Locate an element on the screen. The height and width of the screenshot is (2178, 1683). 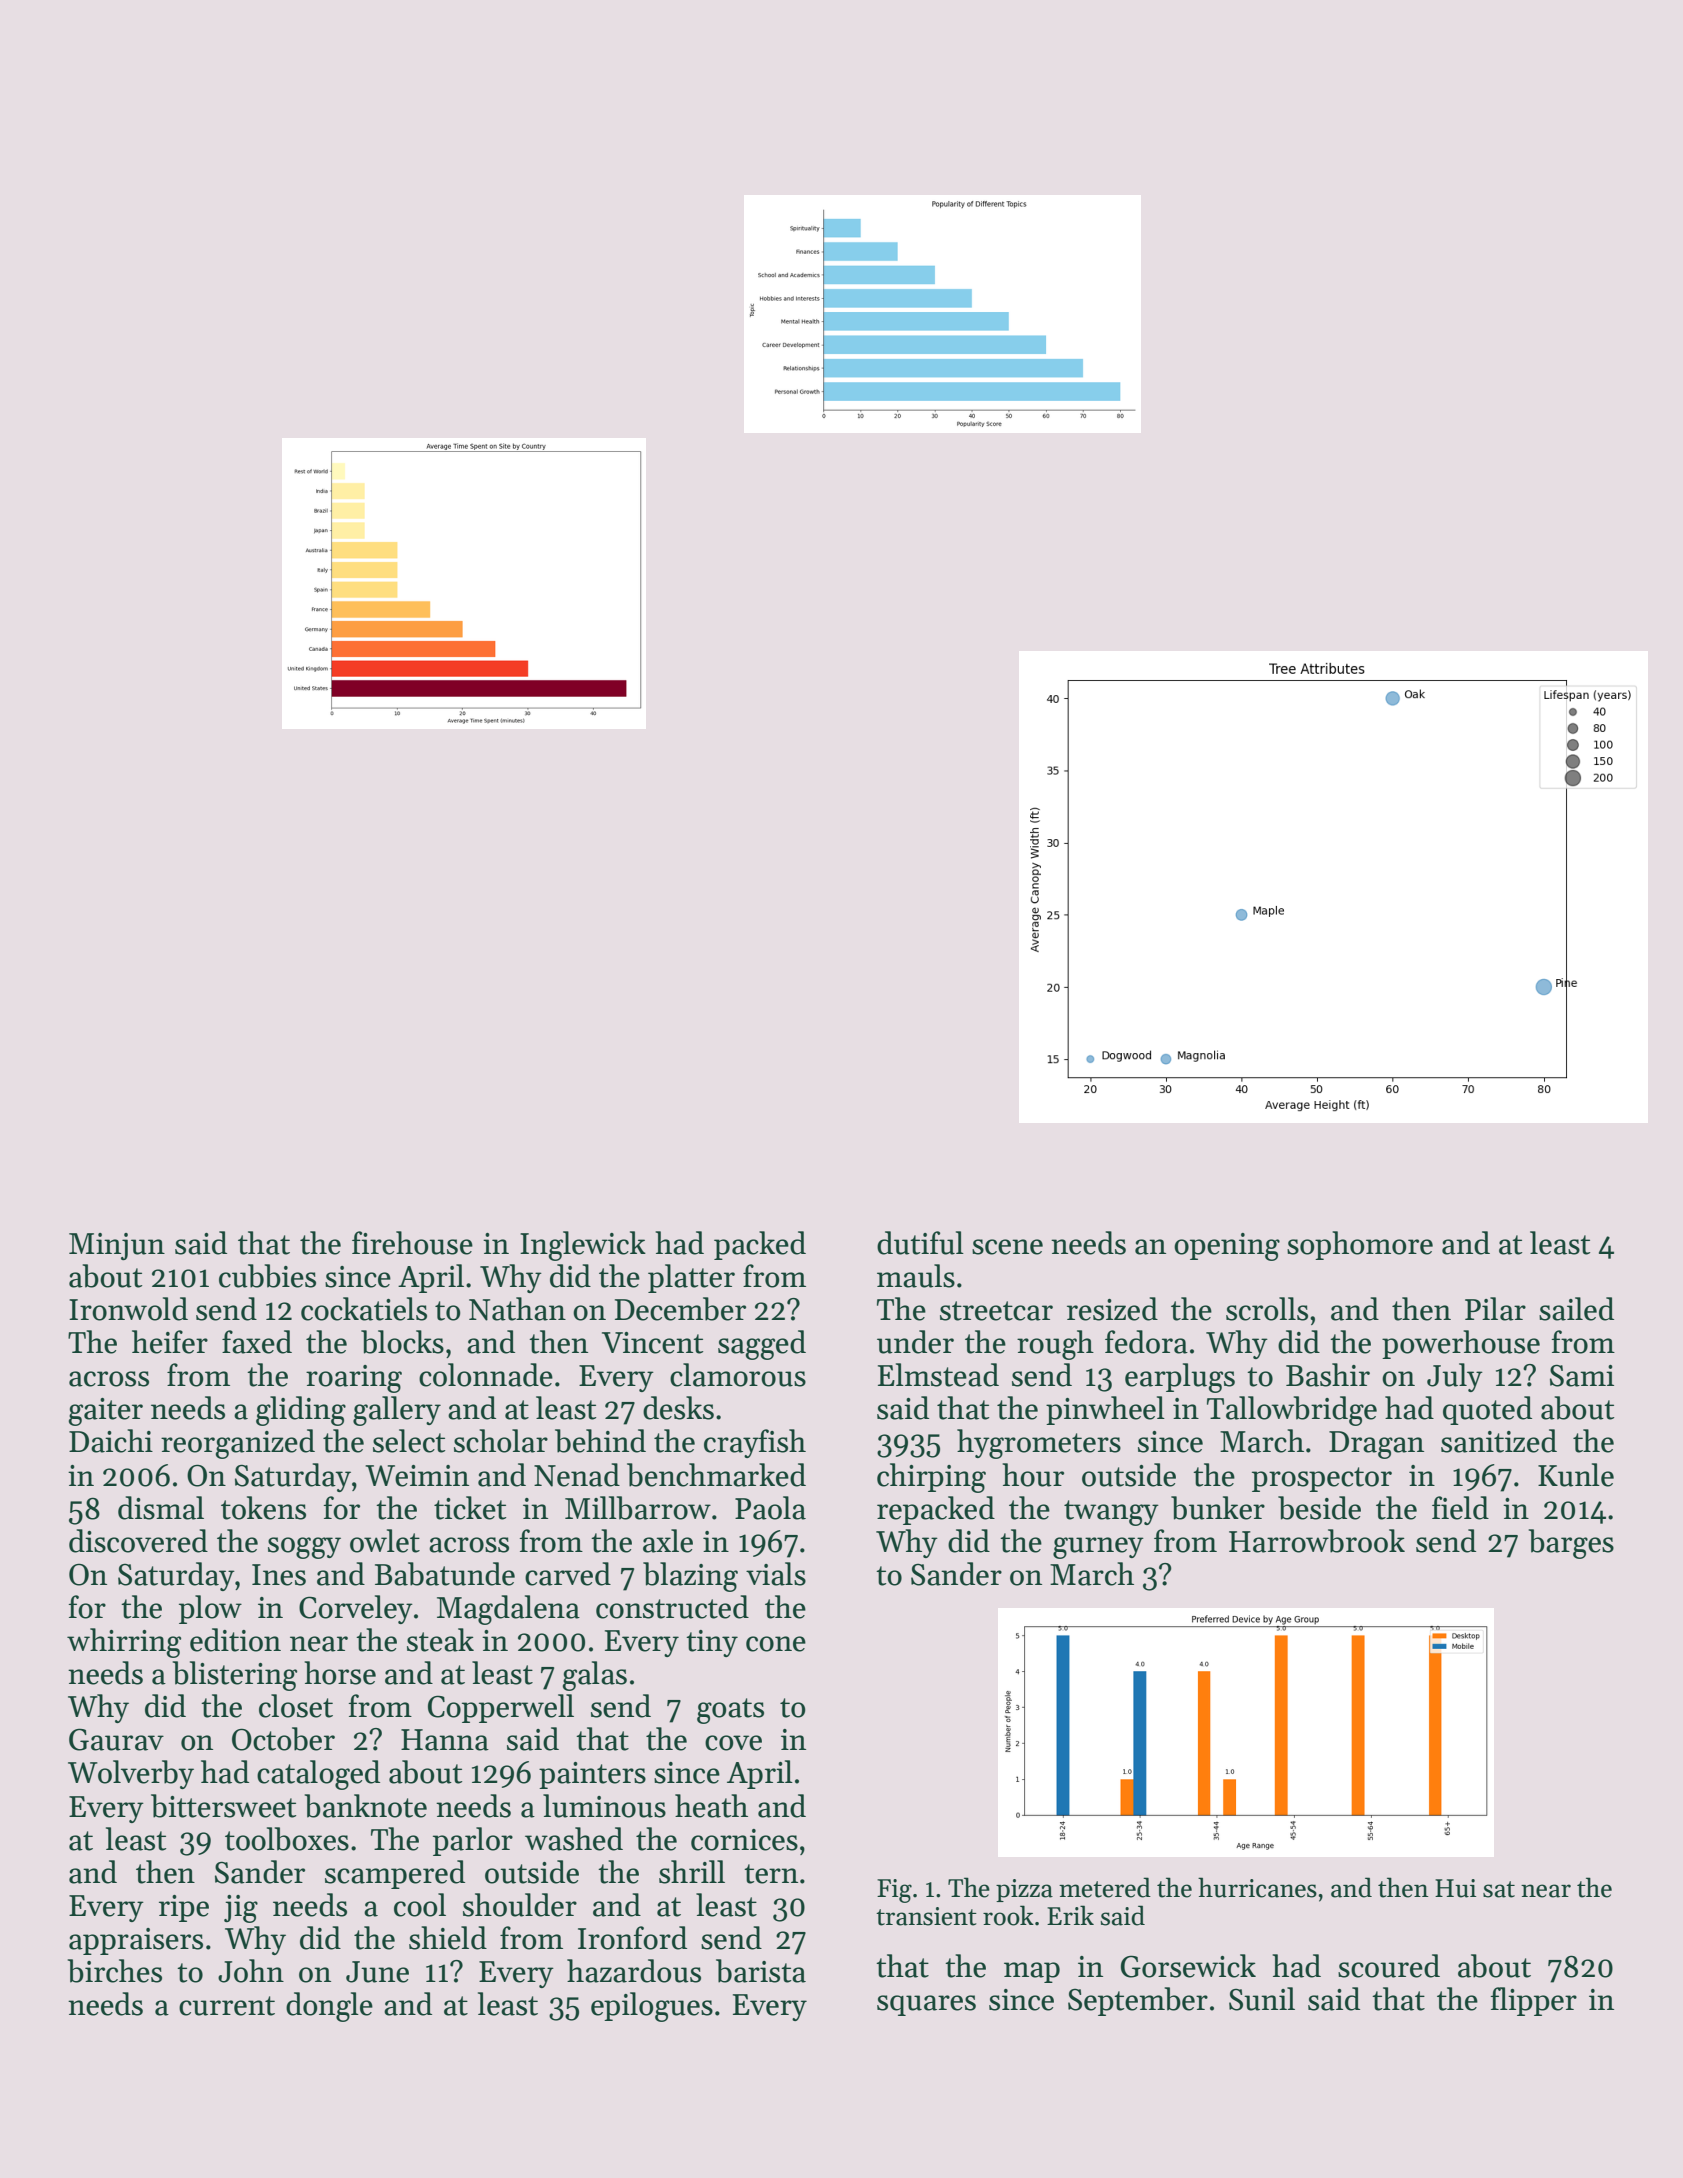
Hui is located at coordinates (1455, 1888).
